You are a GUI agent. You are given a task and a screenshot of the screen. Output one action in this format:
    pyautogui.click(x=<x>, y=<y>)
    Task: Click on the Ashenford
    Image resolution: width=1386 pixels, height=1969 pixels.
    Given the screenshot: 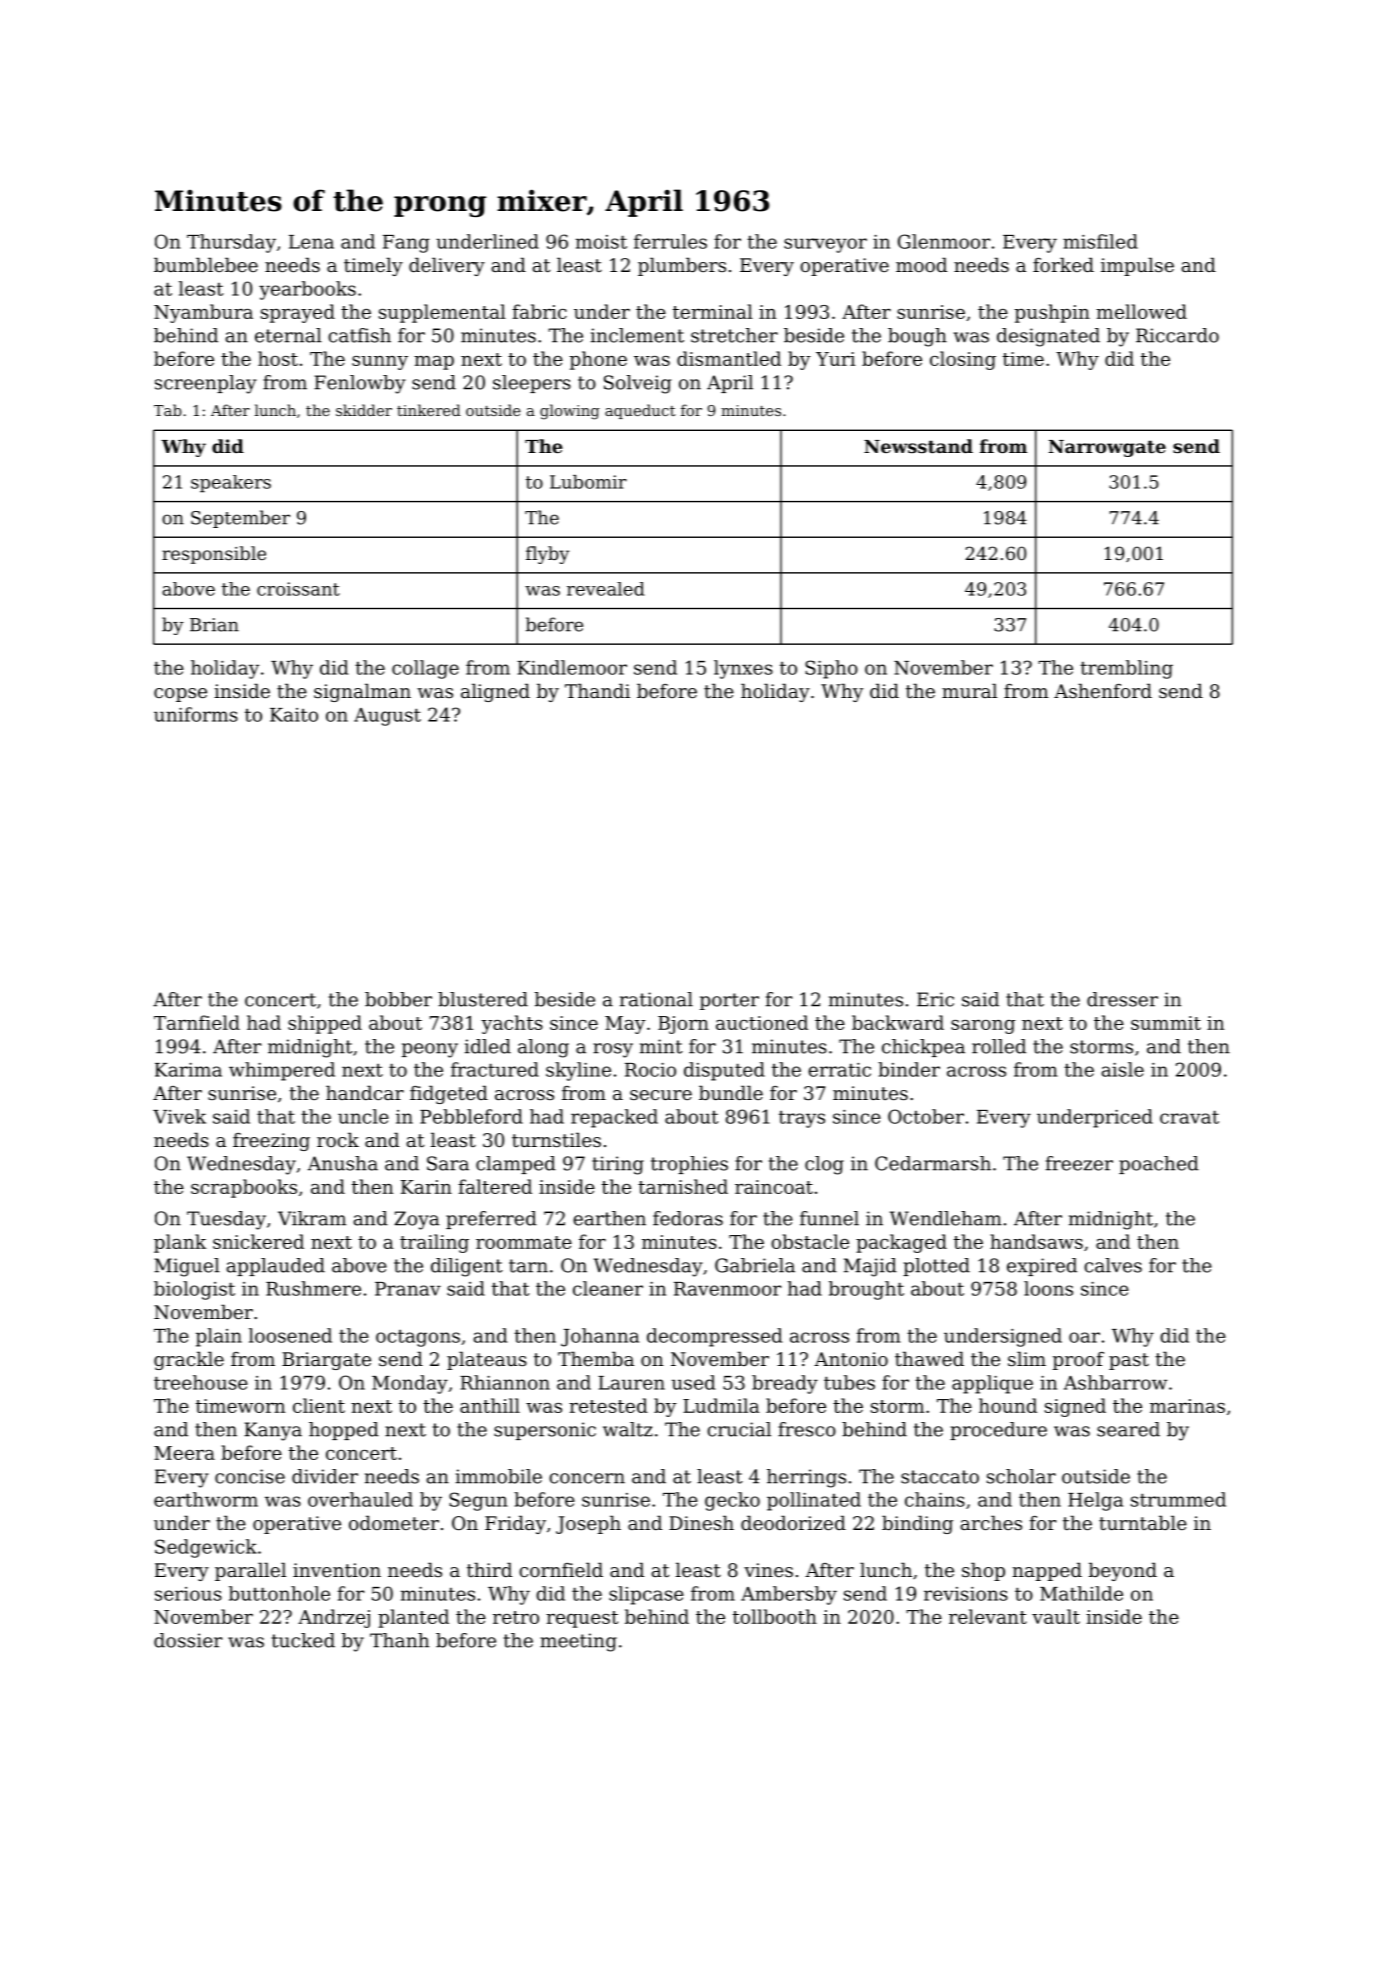 What is the action you would take?
    pyautogui.click(x=1103, y=690)
